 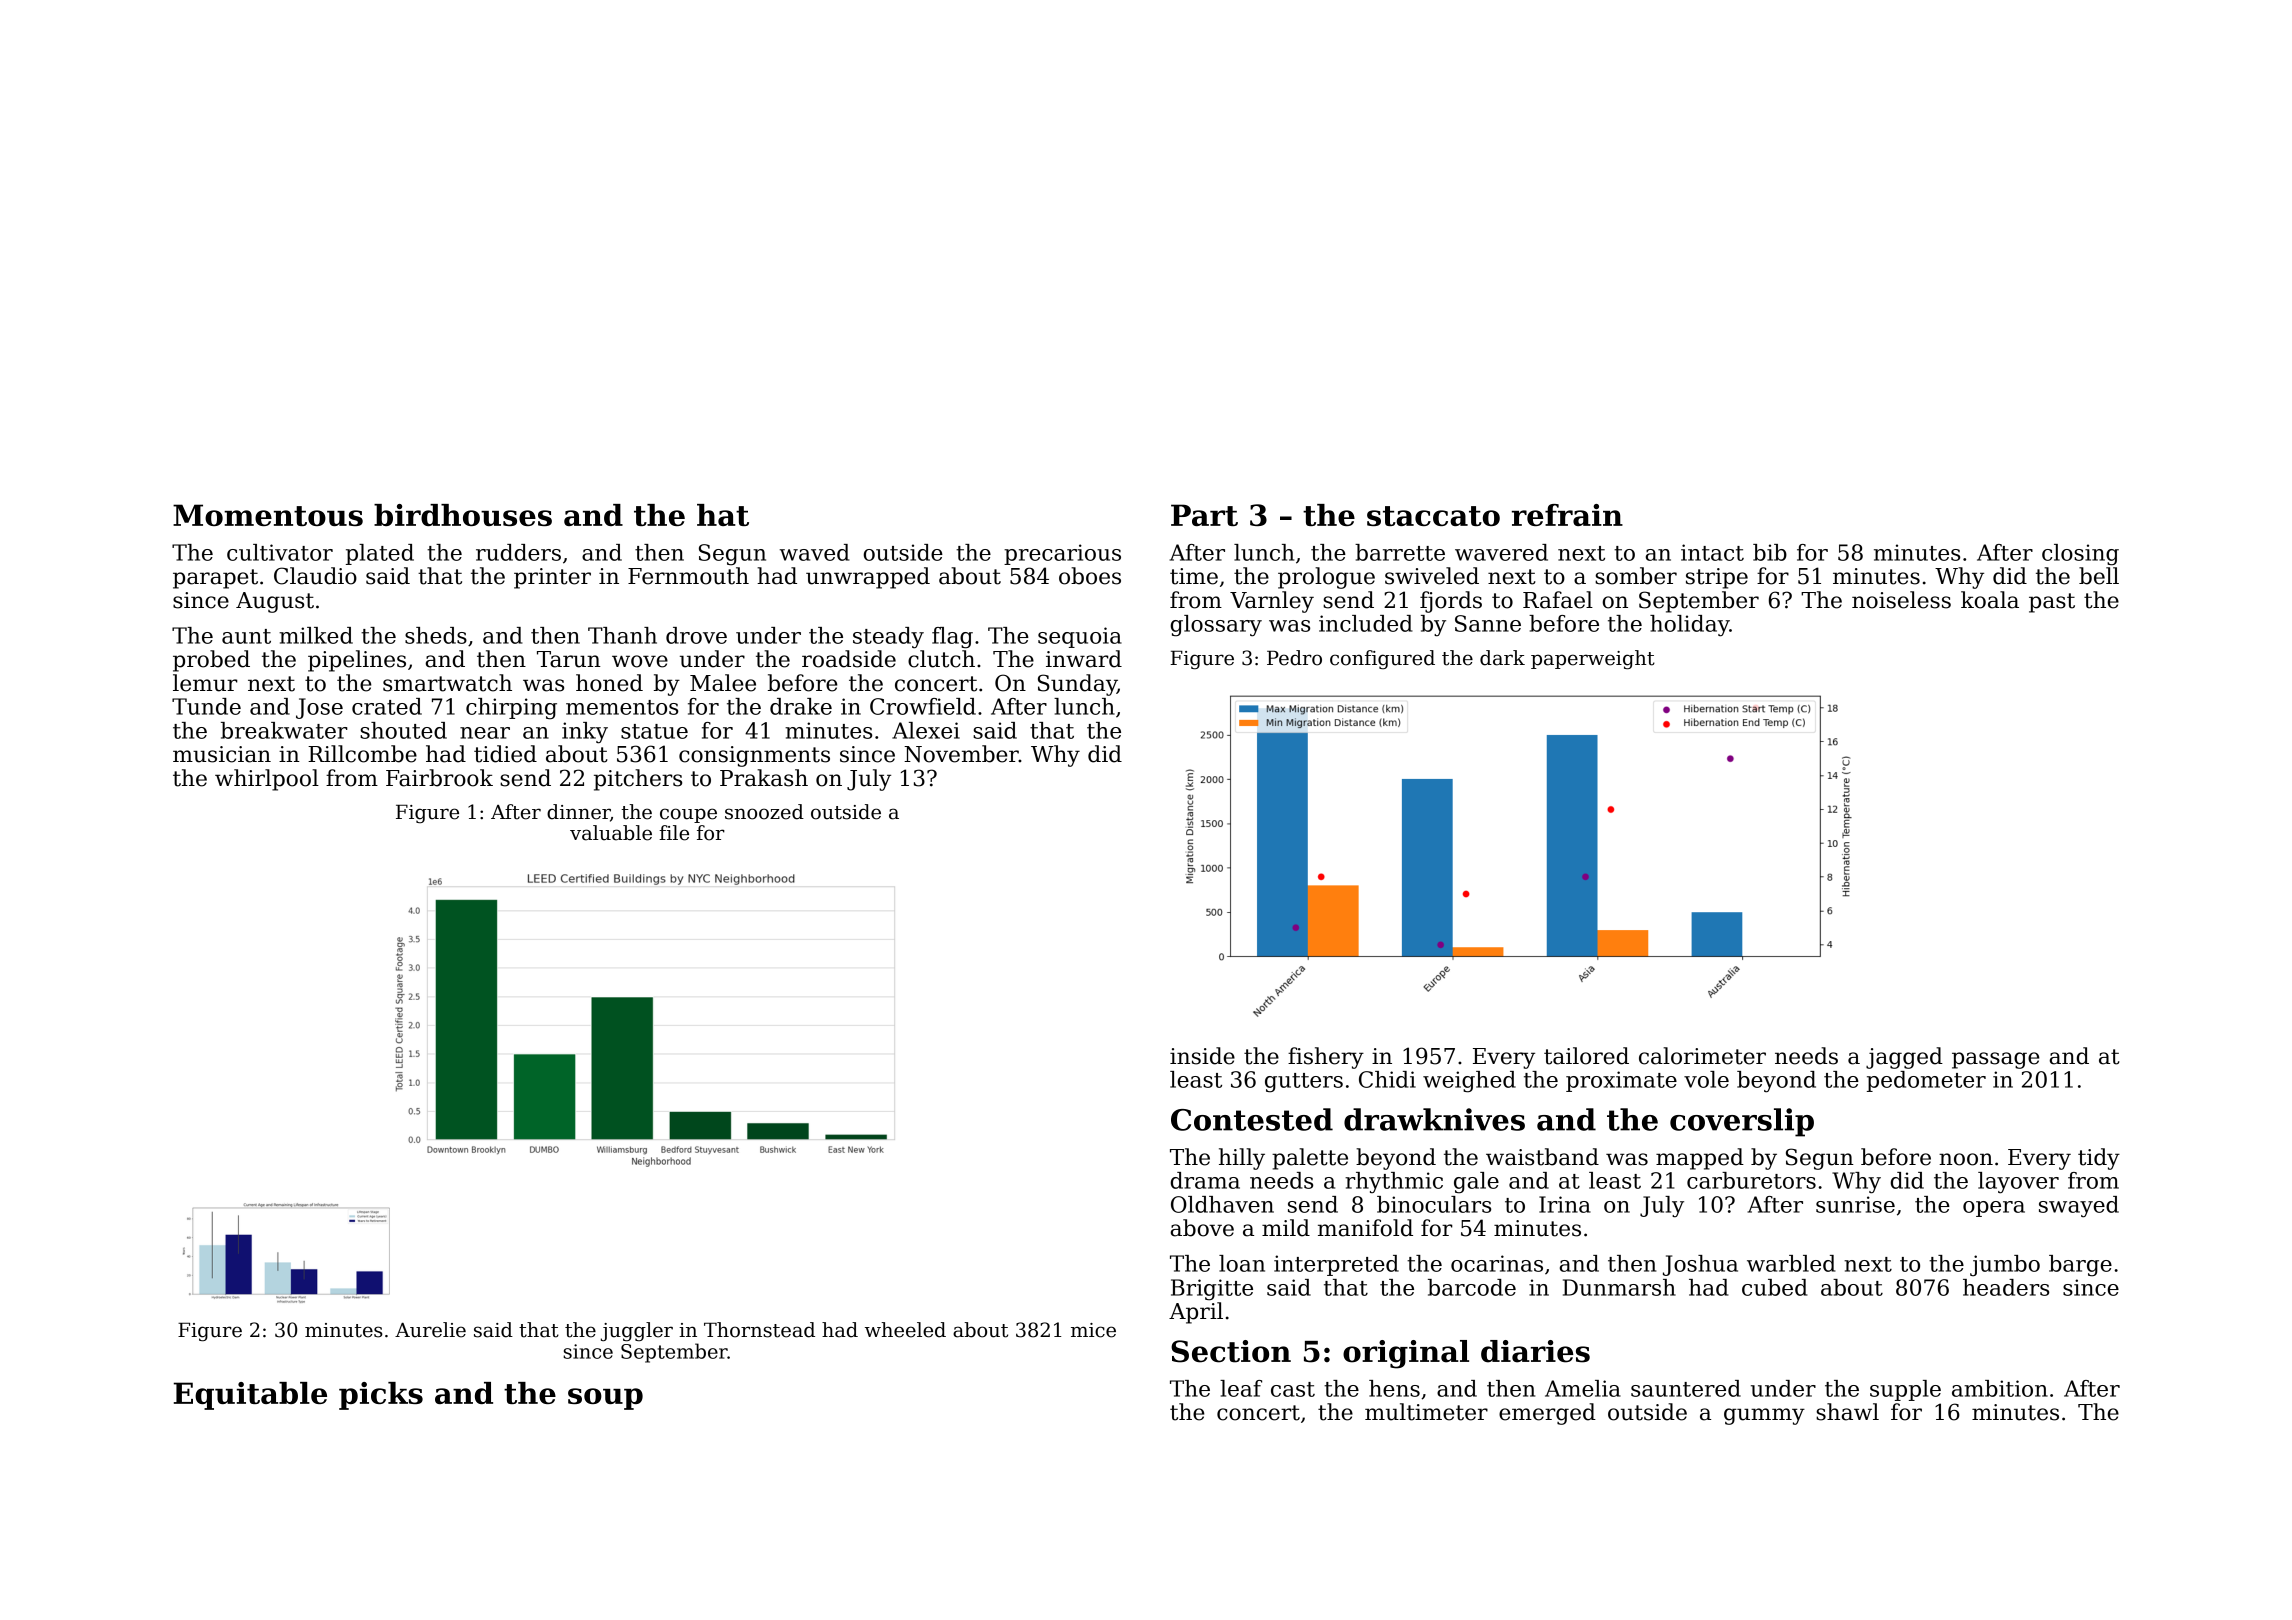 What do you see at coordinates (1567, 515) in the screenshot?
I see `refrain` at bounding box center [1567, 515].
